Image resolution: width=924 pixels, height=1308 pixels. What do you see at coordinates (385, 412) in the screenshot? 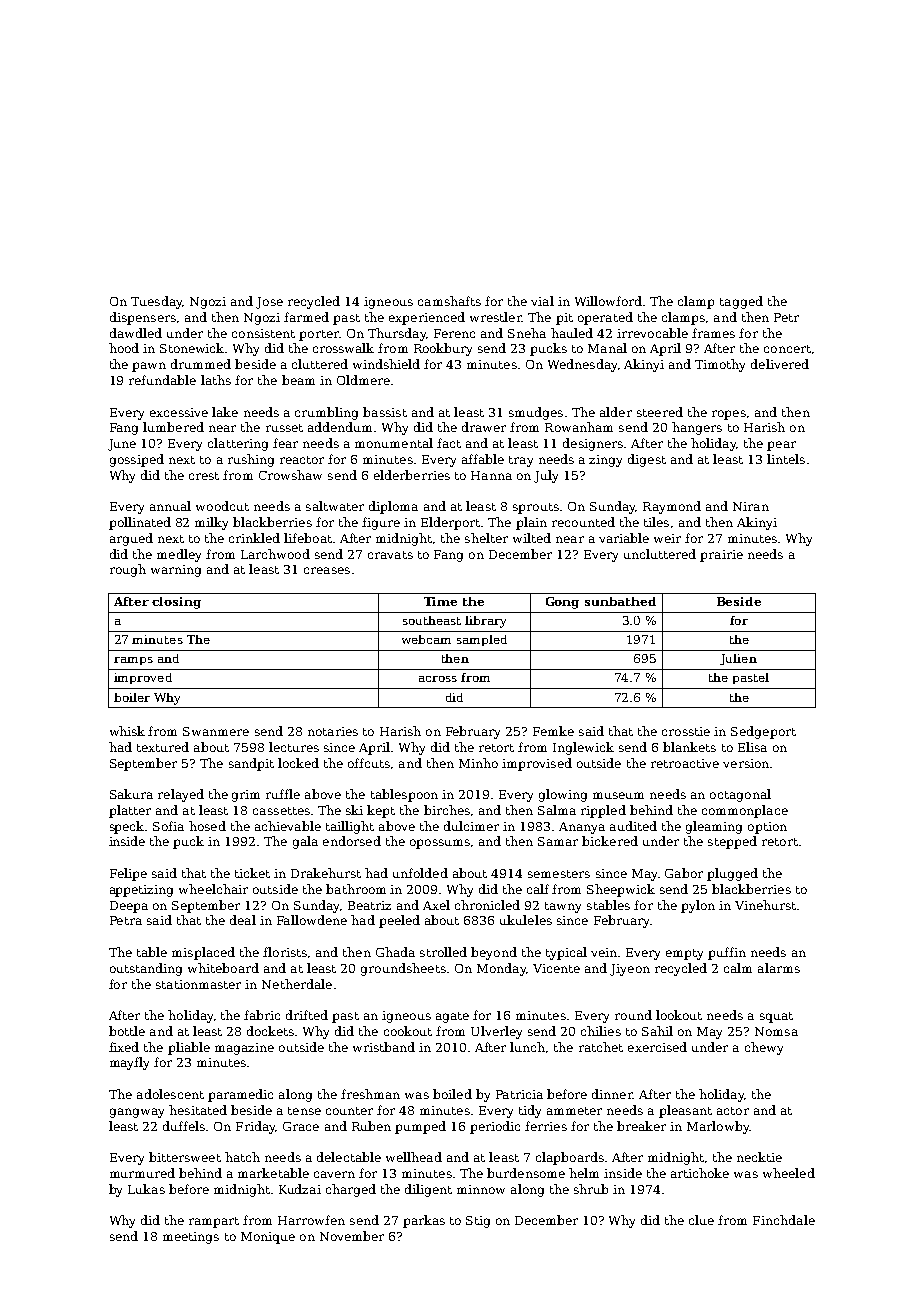
I see `bassist` at bounding box center [385, 412].
